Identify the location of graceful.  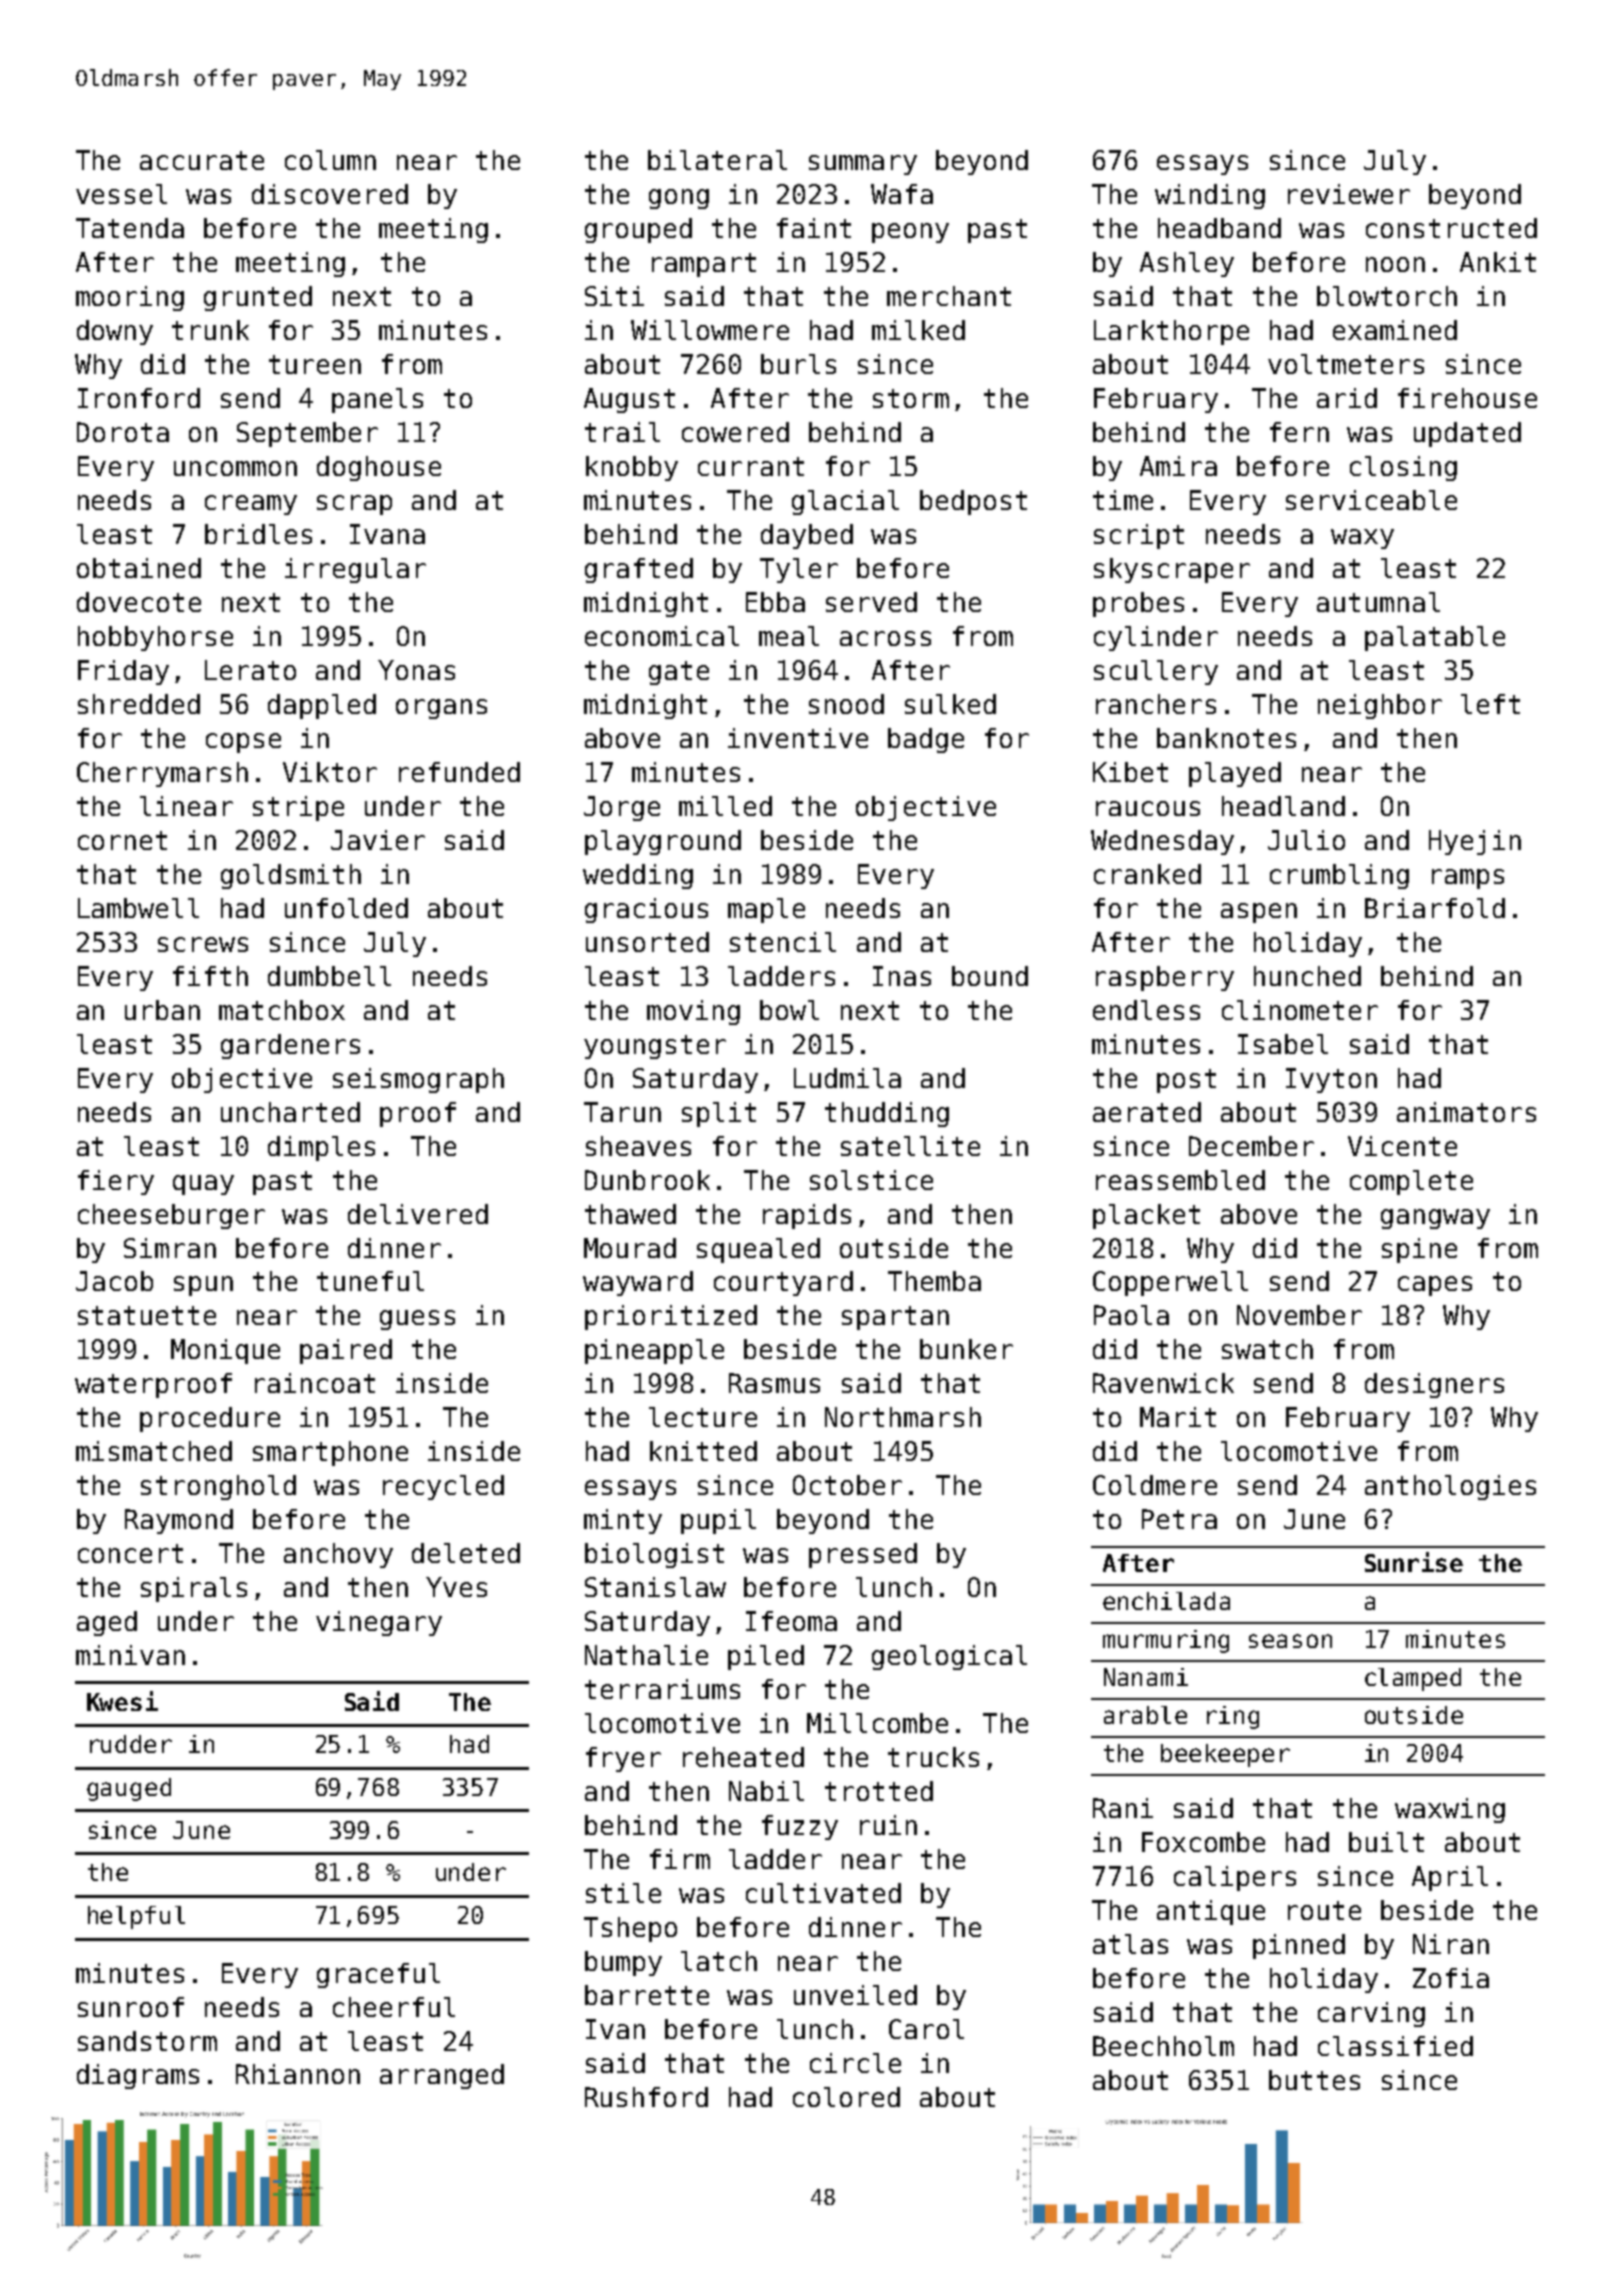
(378, 1975).
